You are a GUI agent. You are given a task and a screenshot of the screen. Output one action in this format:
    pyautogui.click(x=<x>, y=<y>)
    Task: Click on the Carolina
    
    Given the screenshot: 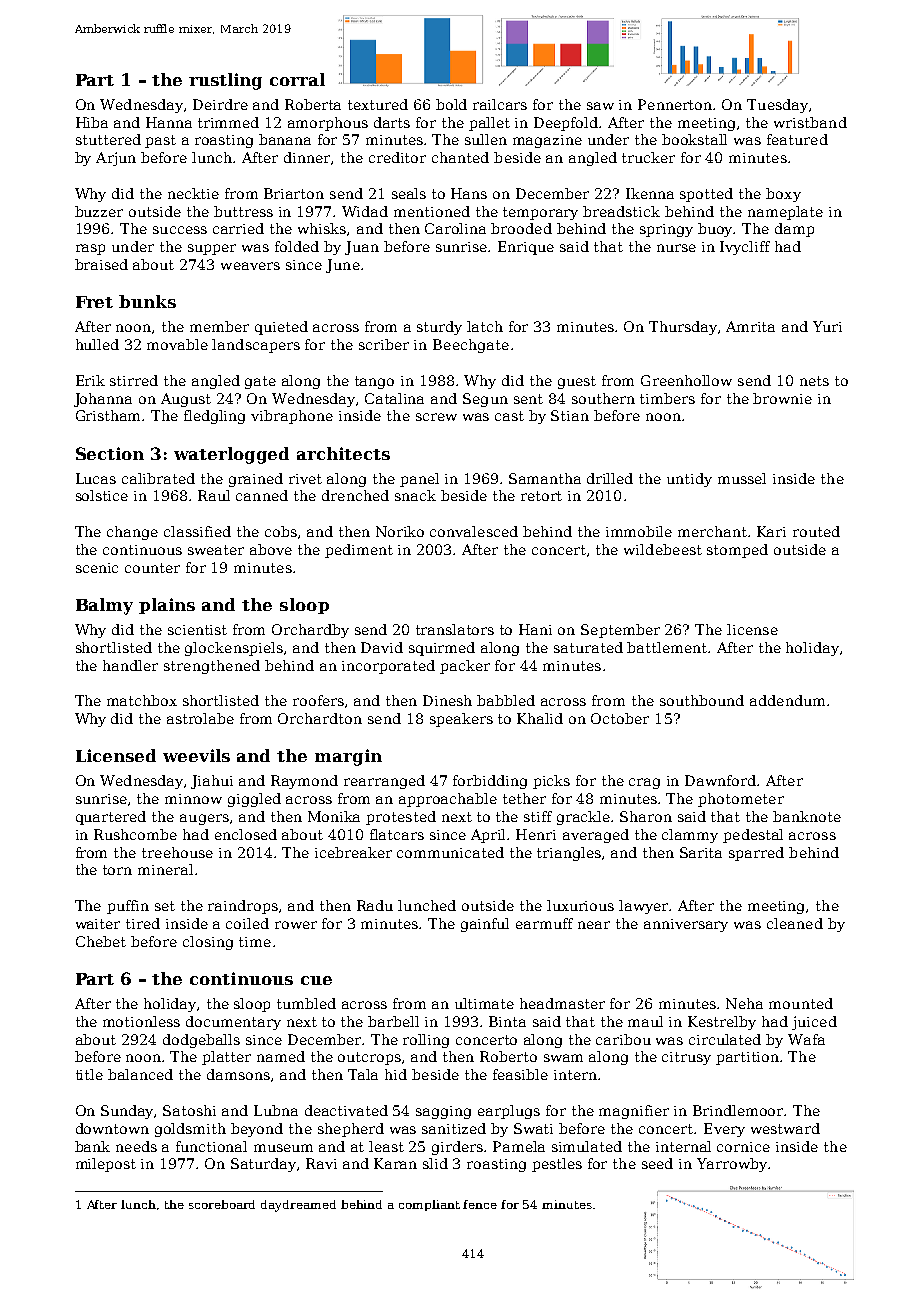 What is the action you would take?
    pyautogui.click(x=455, y=228)
